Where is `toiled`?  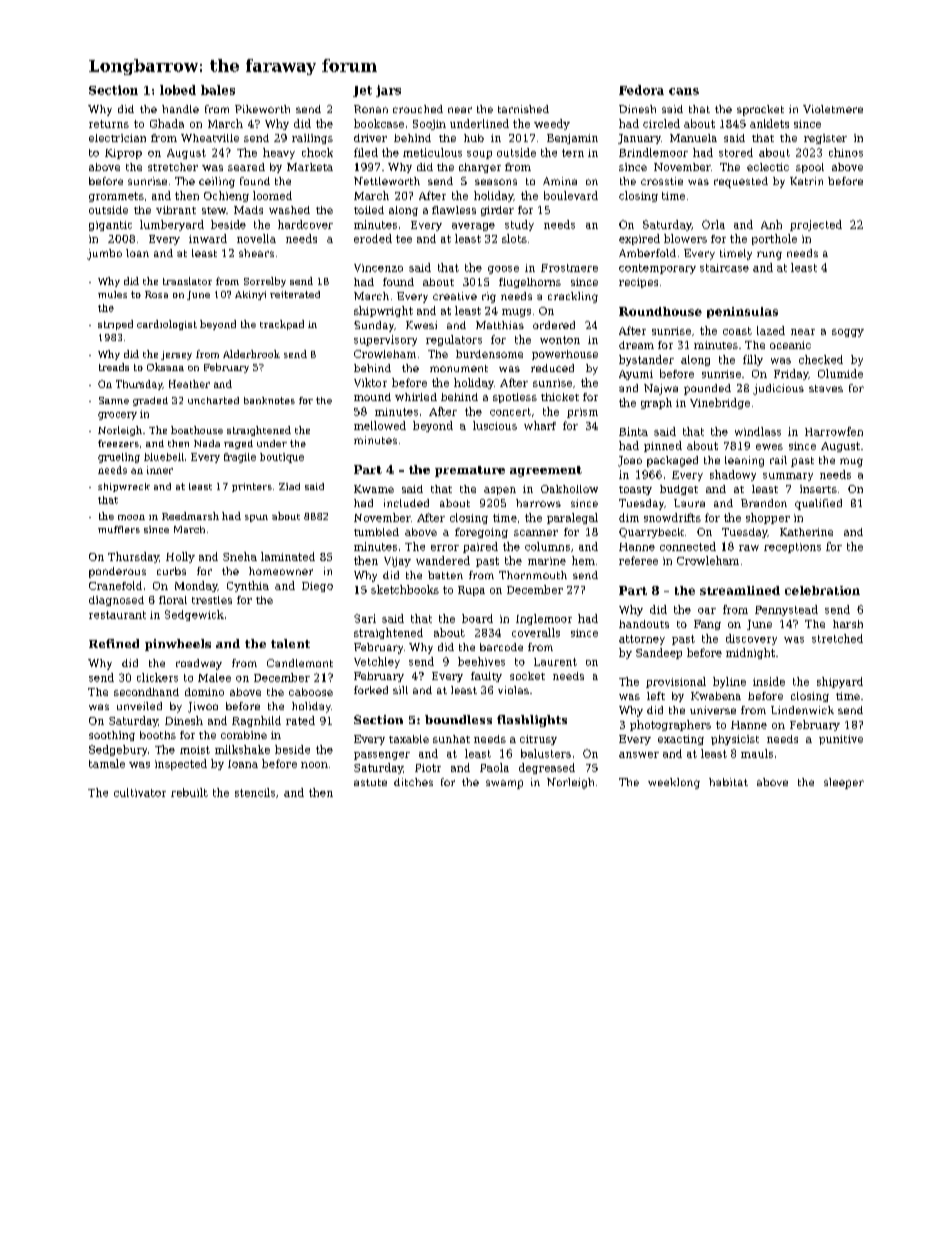
toiled is located at coordinates (369, 210).
